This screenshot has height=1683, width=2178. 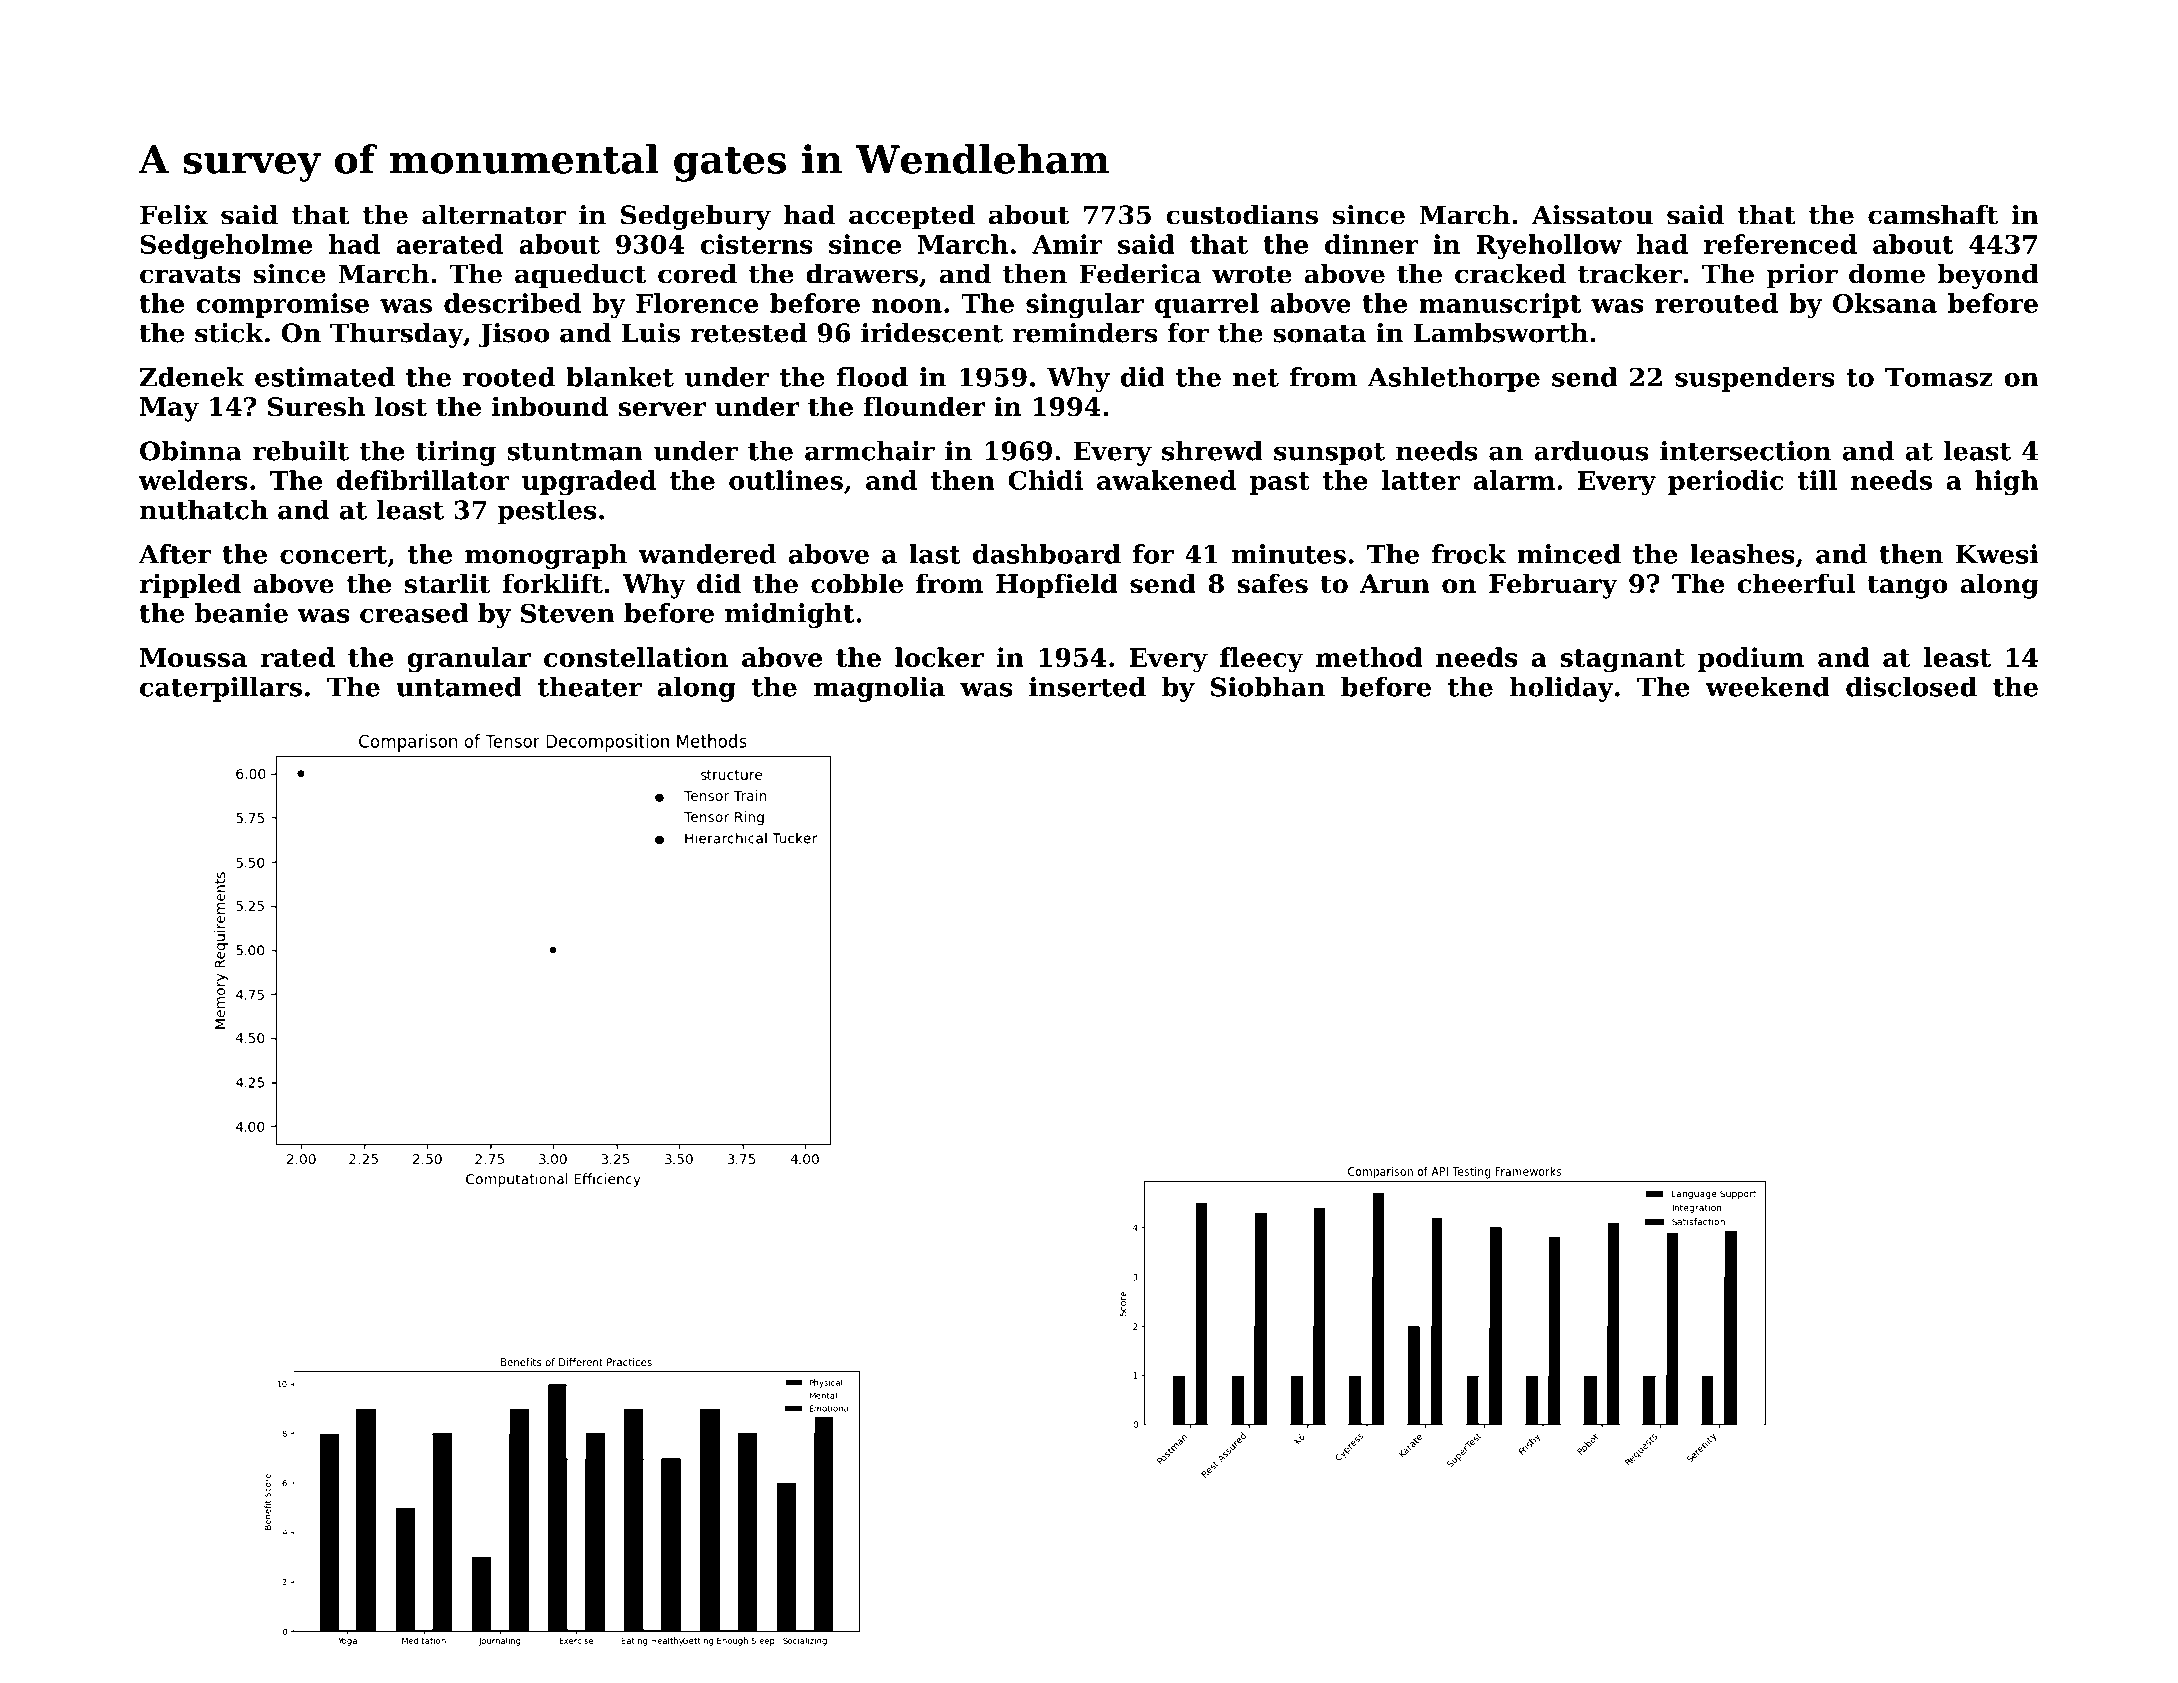 What do you see at coordinates (1212, 451) in the screenshot?
I see `shrewd` at bounding box center [1212, 451].
